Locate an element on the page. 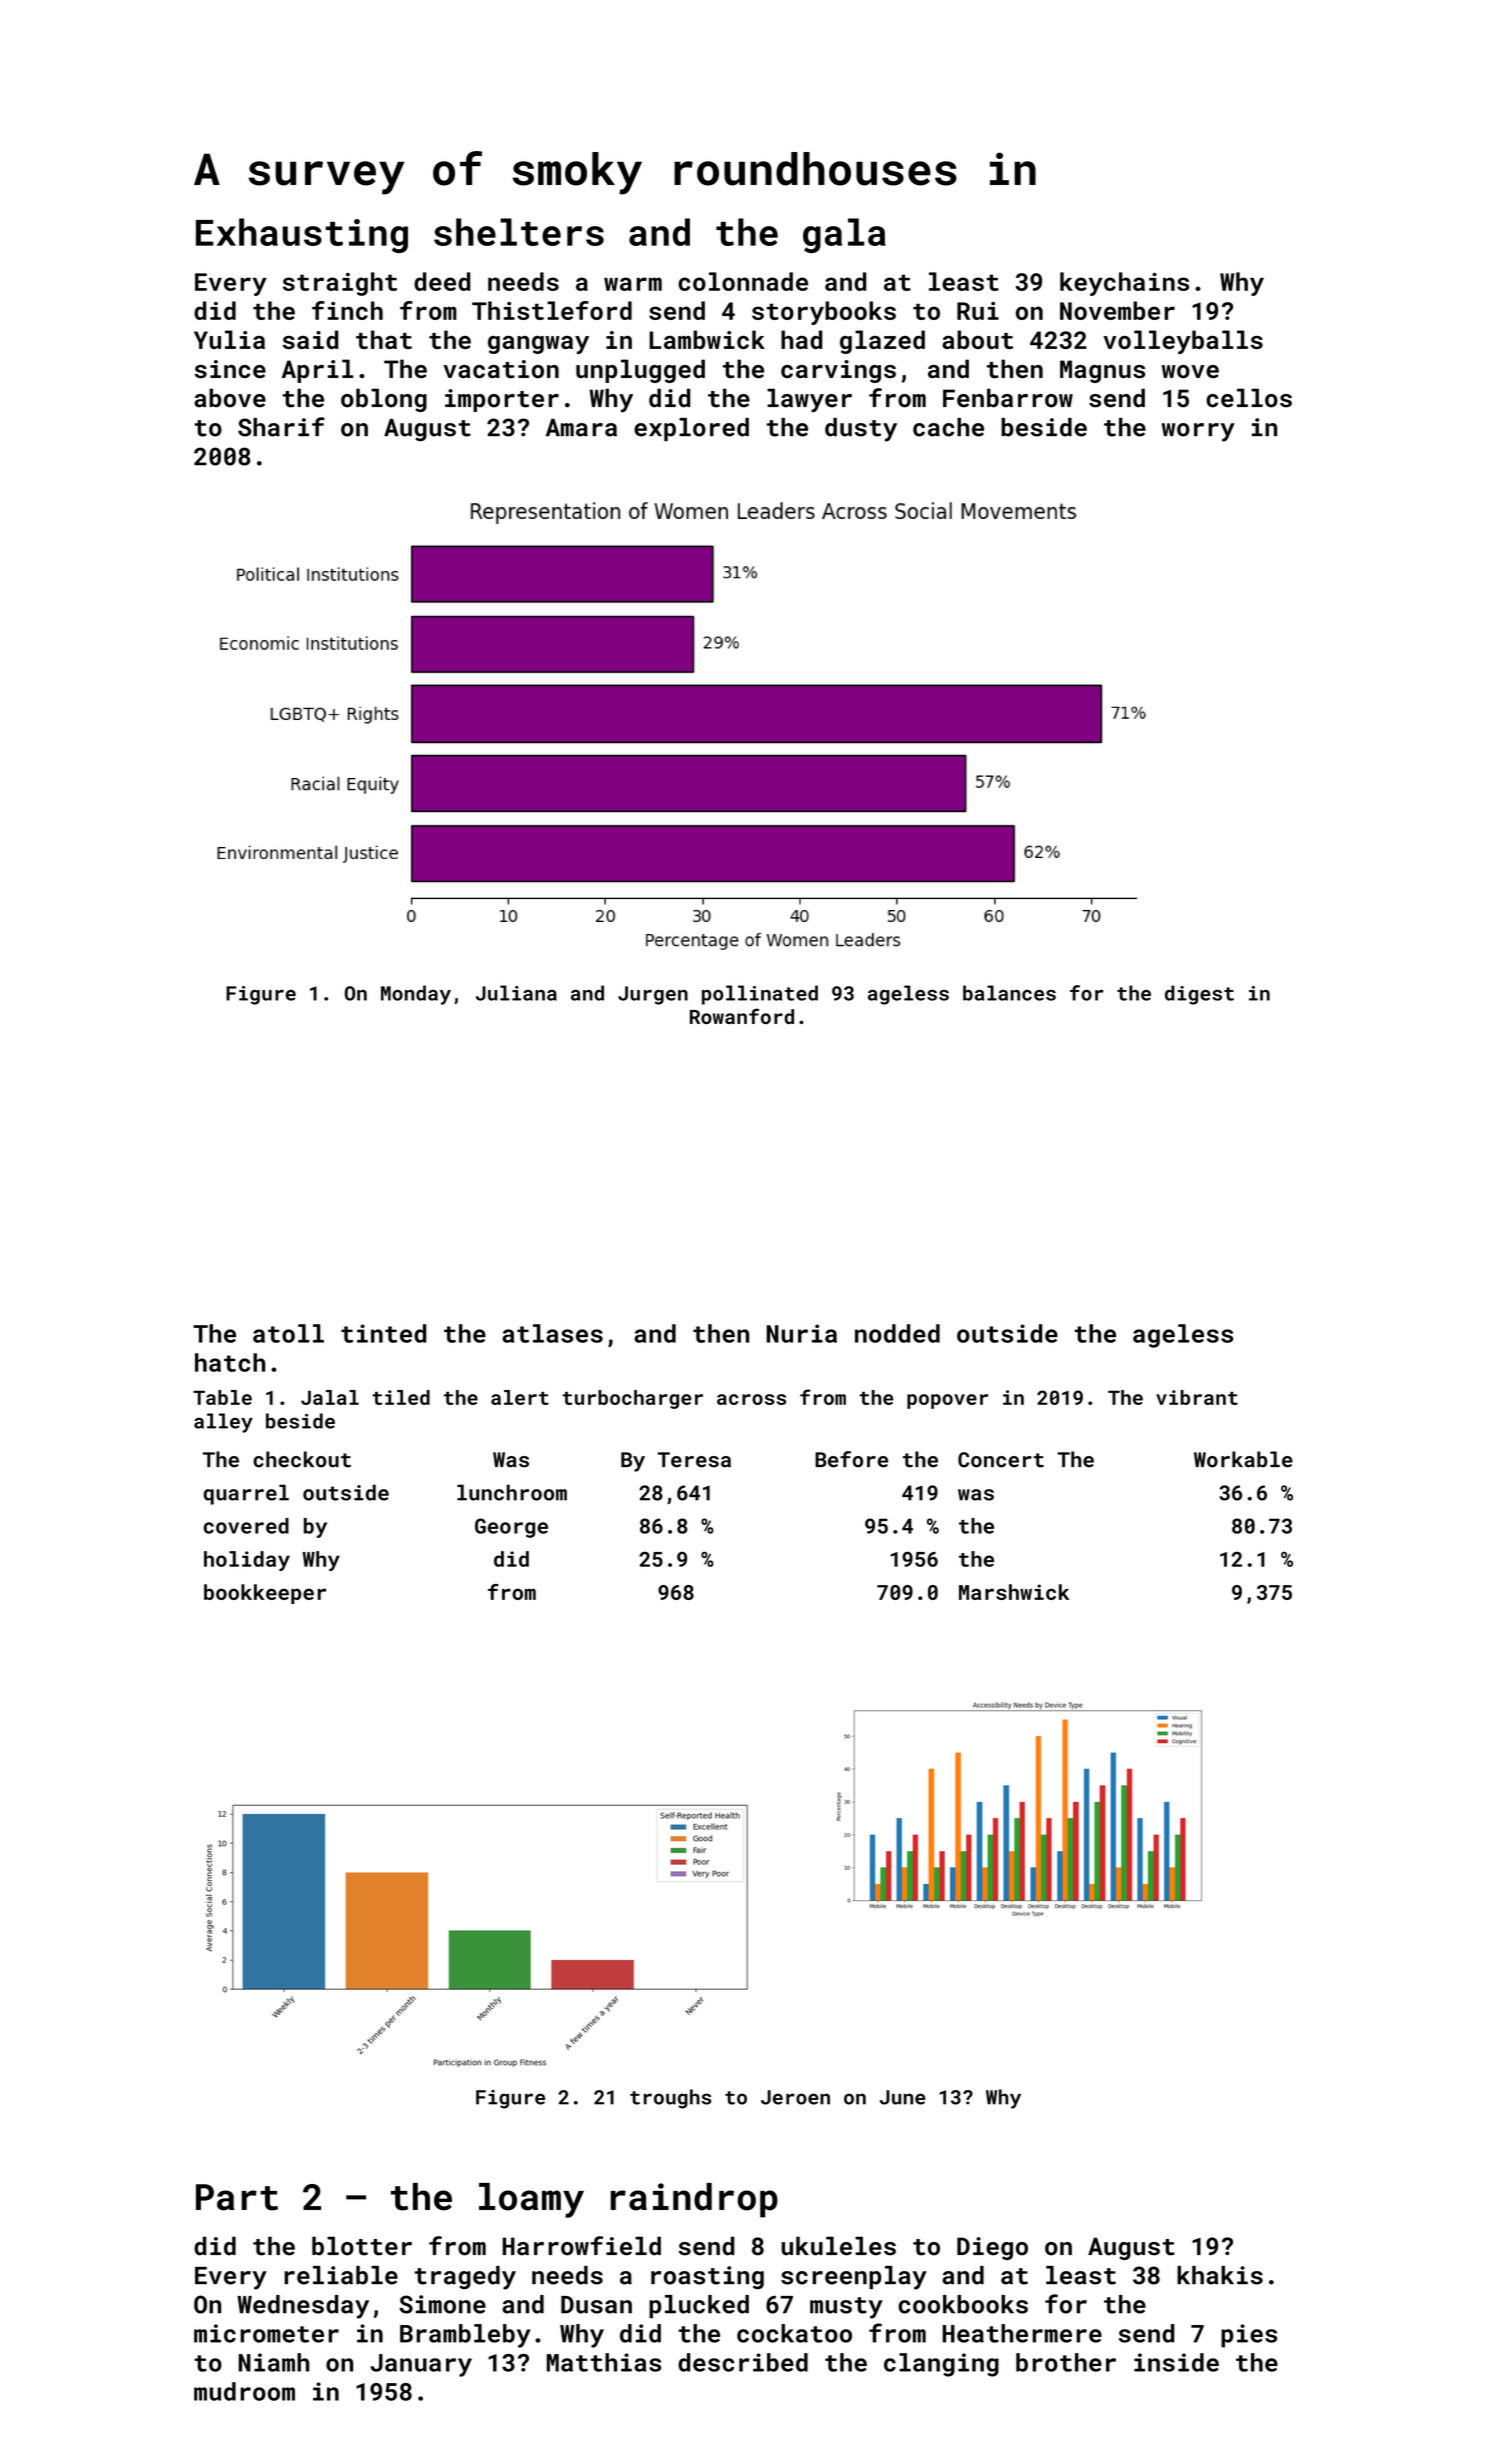 The image size is (1496, 2464). Niamh is located at coordinates (274, 2362).
